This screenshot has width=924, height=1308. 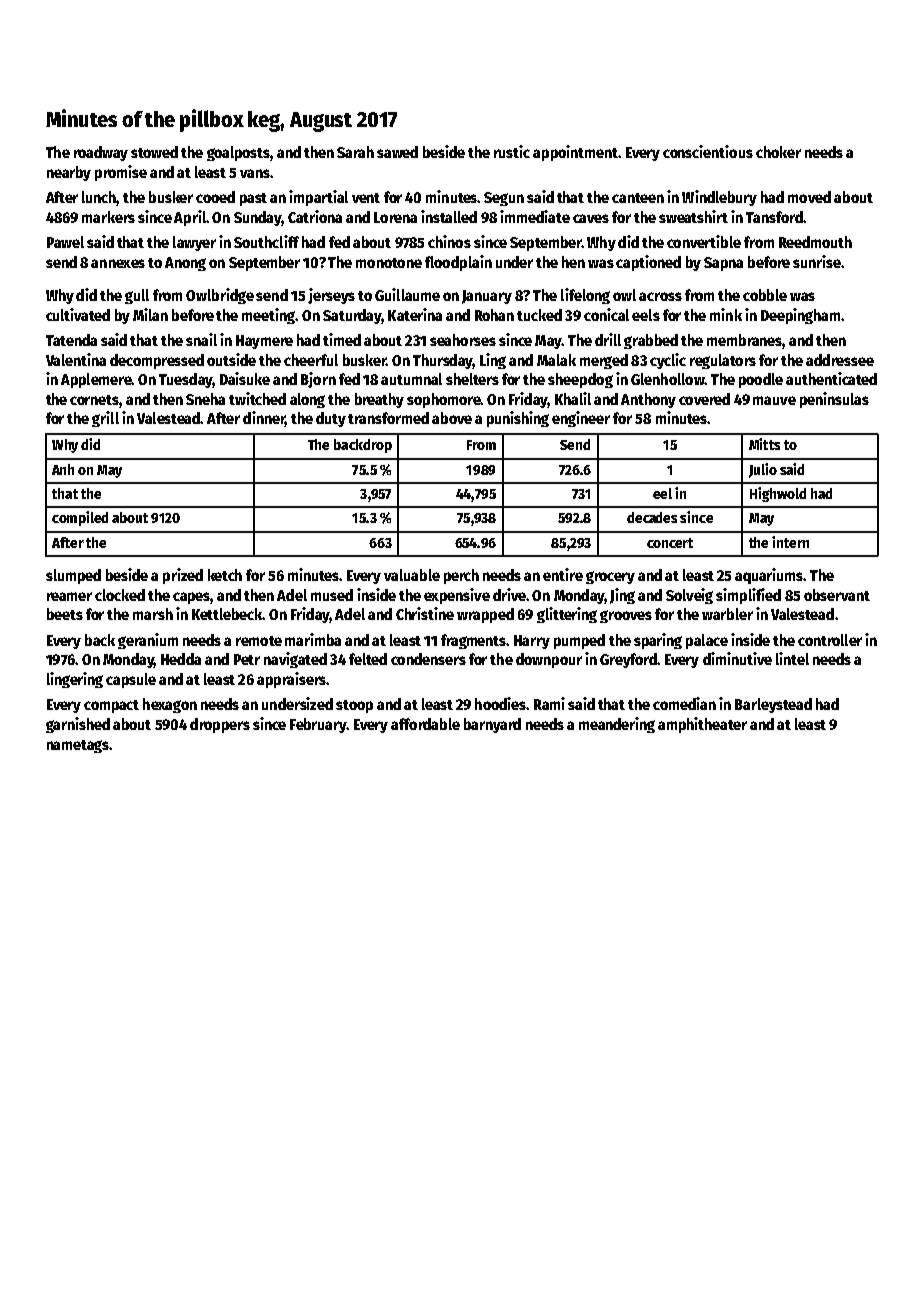 What do you see at coordinates (78, 746) in the screenshot?
I see `nametags` at bounding box center [78, 746].
